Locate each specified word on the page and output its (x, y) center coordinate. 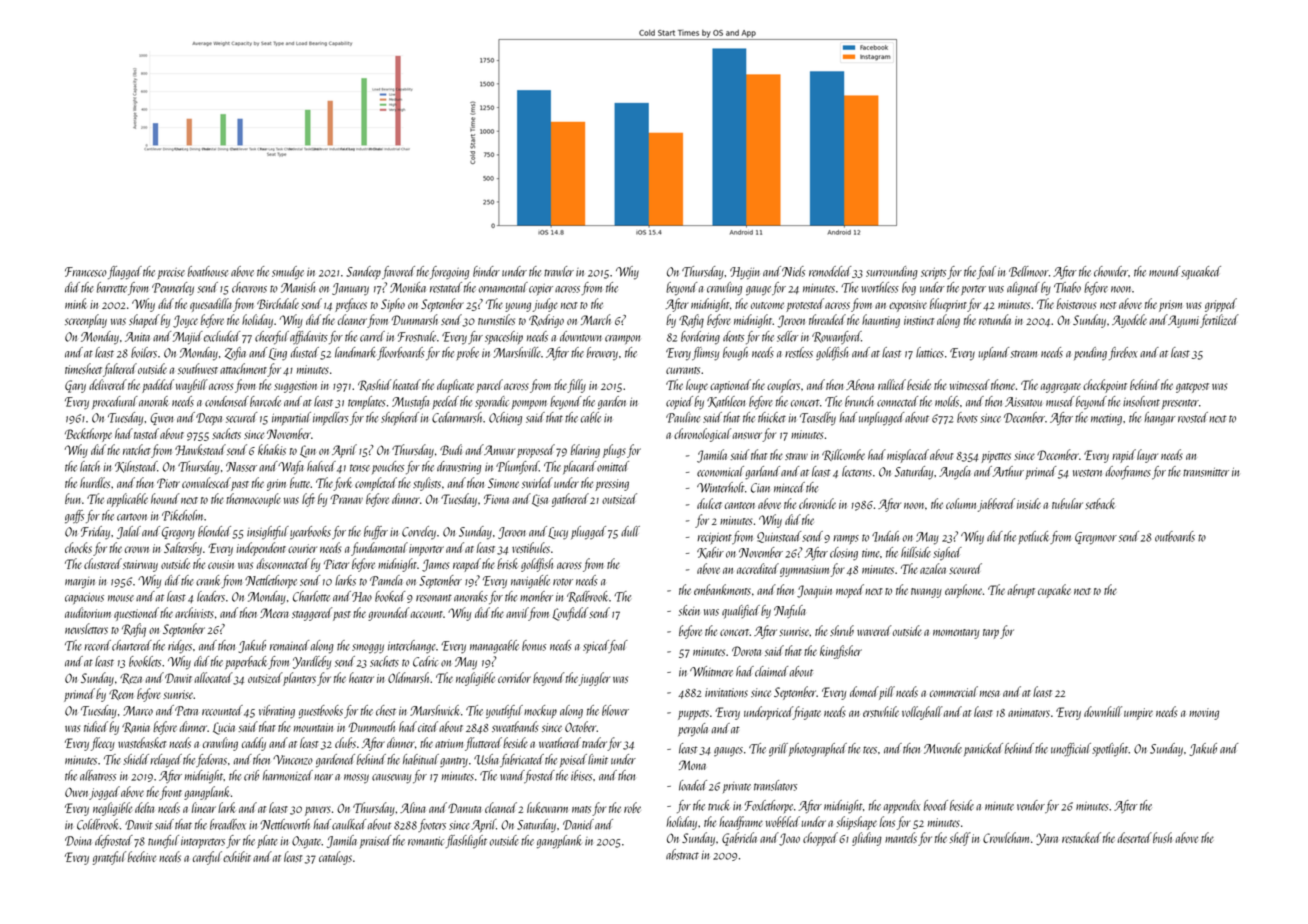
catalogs (335, 858)
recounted (222, 710)
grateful (109, 858)
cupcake (1054, 591)
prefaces (351, 305)
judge (545, 305)
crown (137, 549)
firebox (1123, 353)
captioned (730, 386)
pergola (693, 730)
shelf (960, 839)
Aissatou (1023, 402)
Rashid (374, 385)
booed (936, 805)
